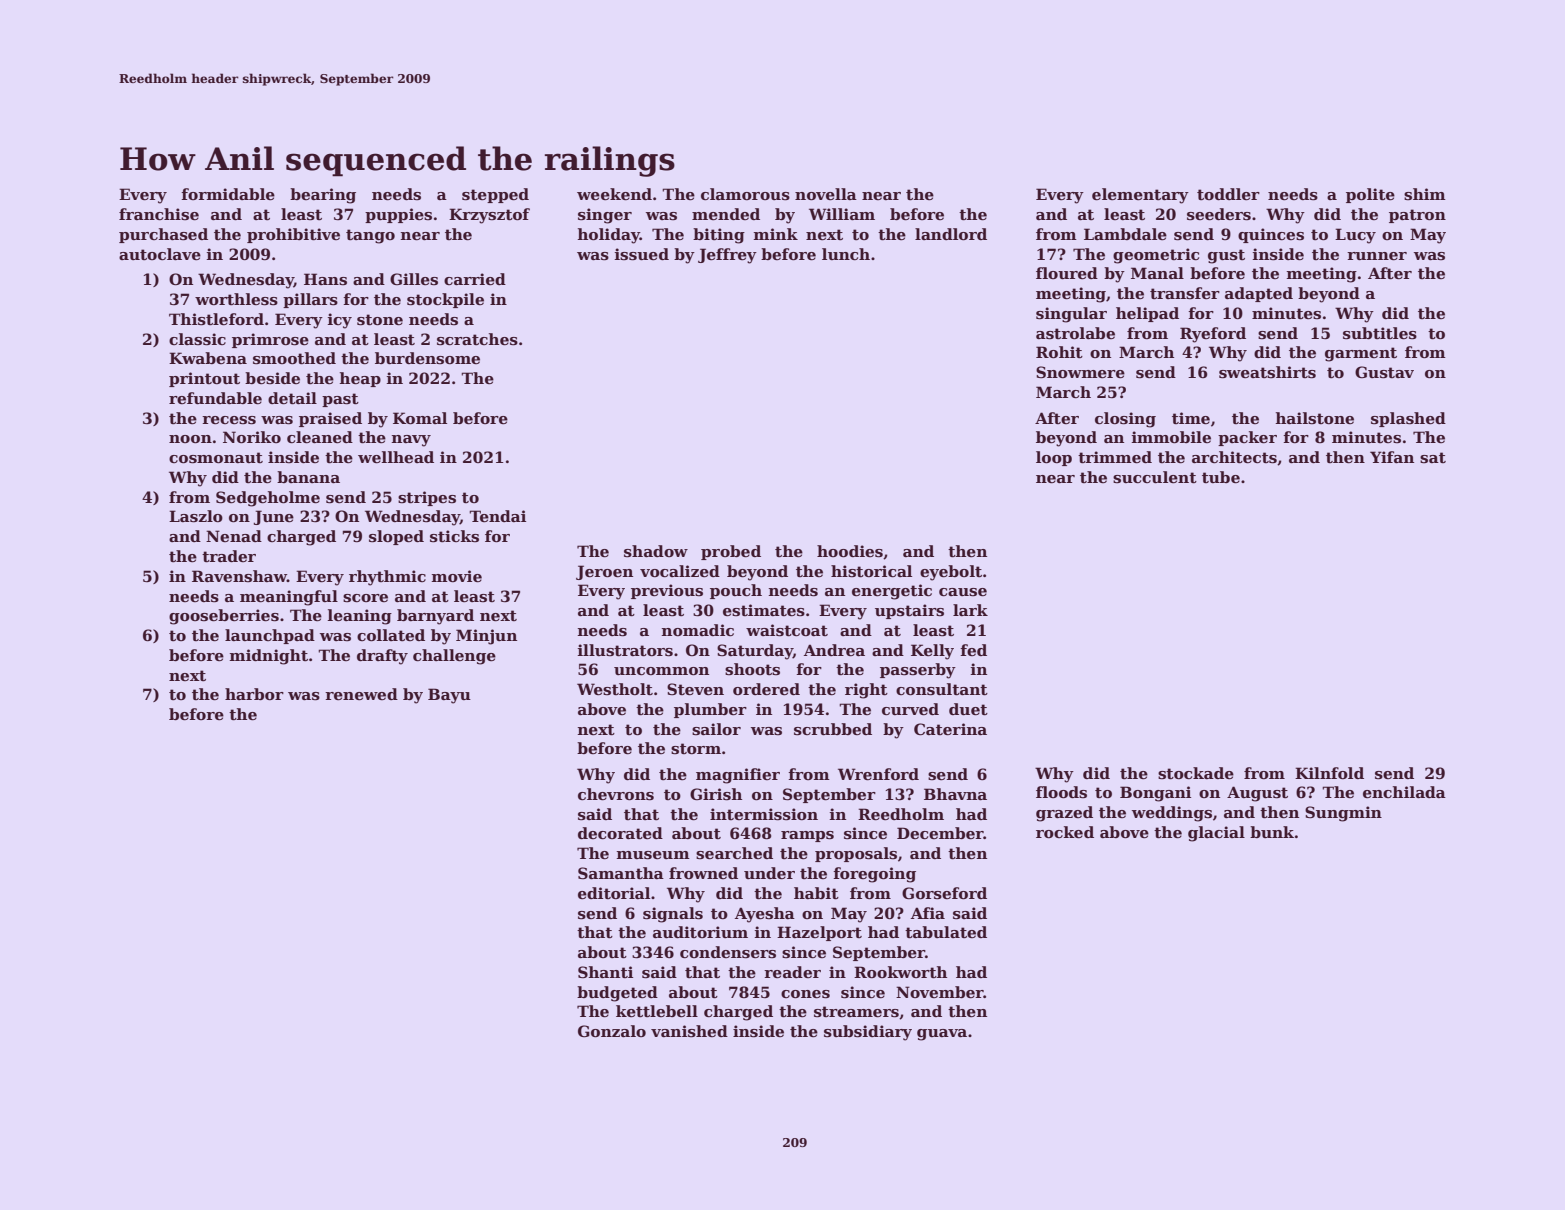  What do you see at coordinates (1361, 354) in the page?
I see `garment` at bounding box center [1361, 354].
